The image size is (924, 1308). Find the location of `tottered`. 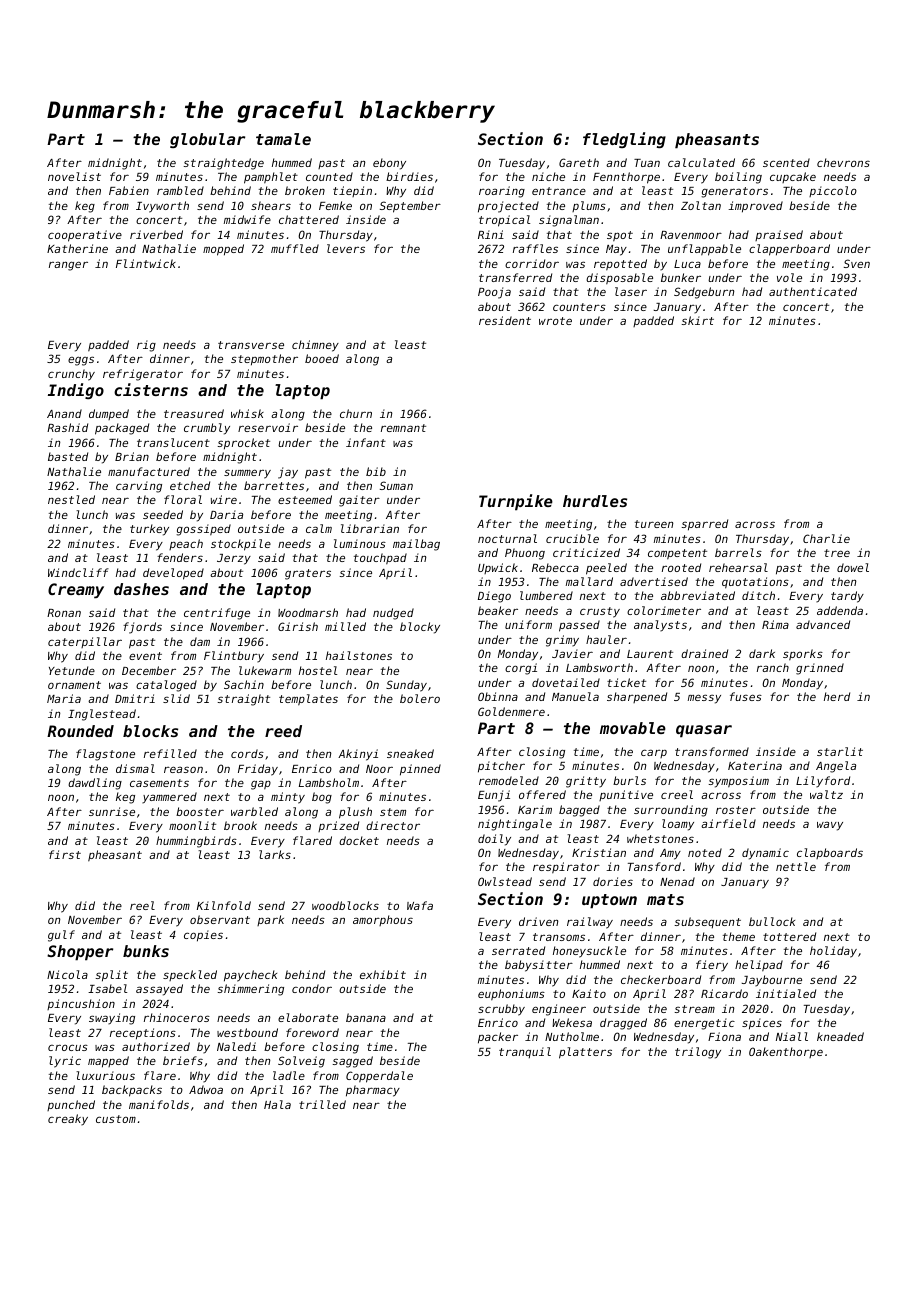

tottered is located at coordinates (789, 936).
